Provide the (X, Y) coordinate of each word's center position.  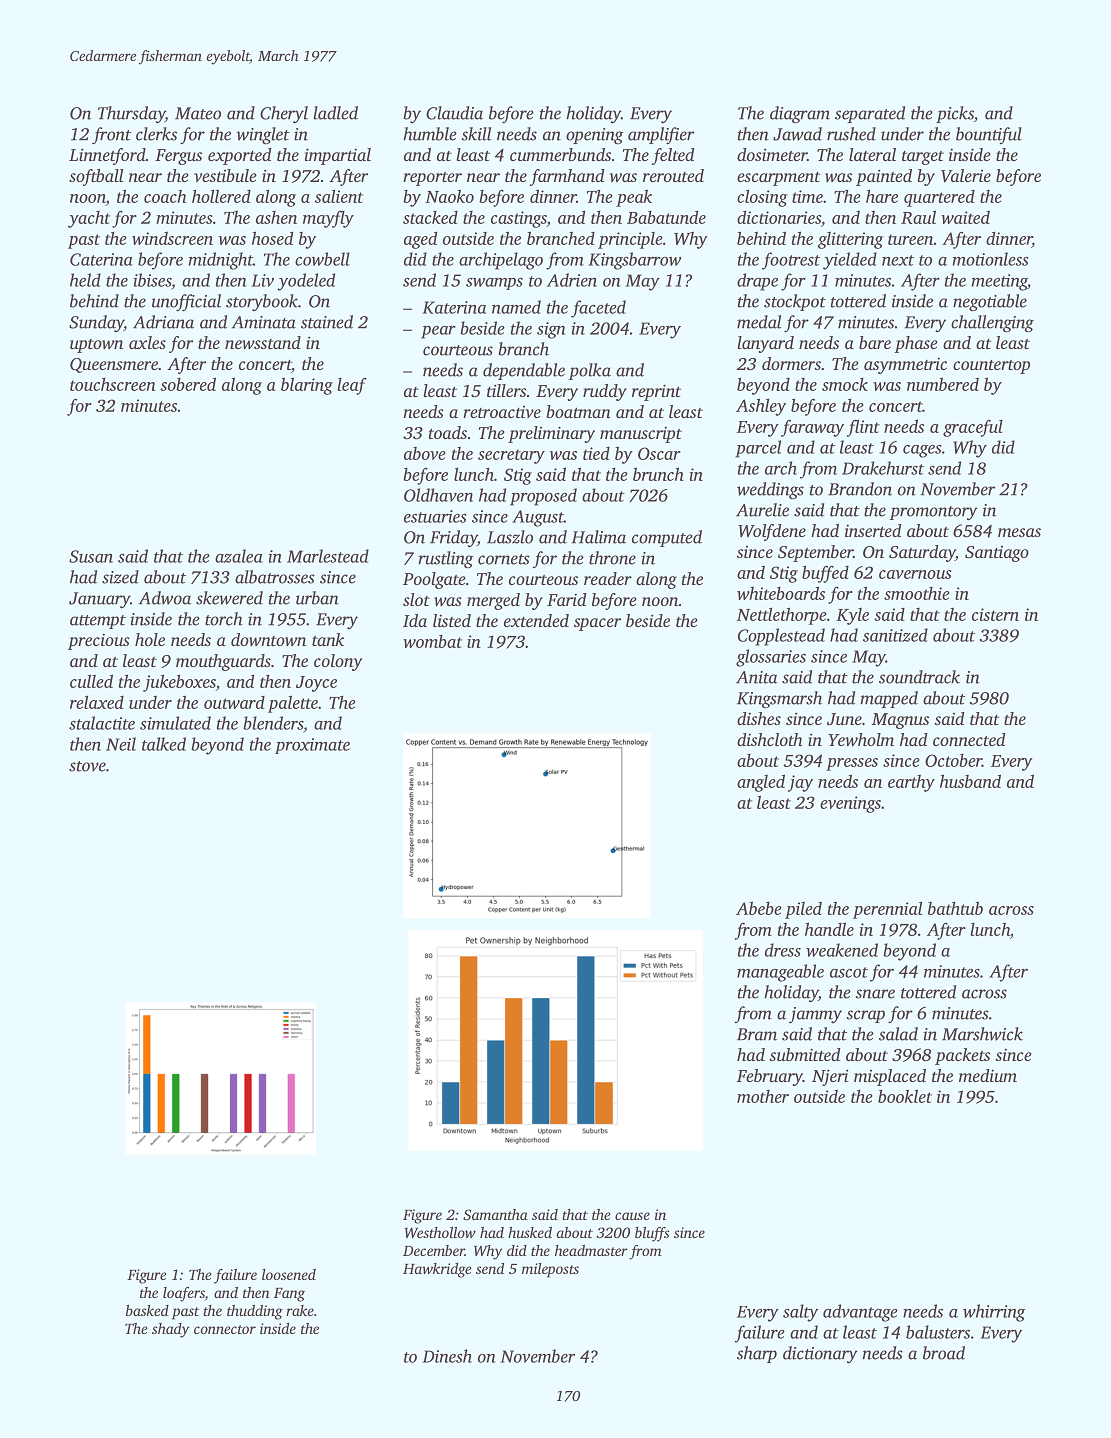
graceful (973, 428)
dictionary (820, 1355)
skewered (229, 598)
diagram (800, 115)
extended (536, 620)
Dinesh (447, 1356)
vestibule (225, 175)
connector (225, 1329)
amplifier (661, 135)
